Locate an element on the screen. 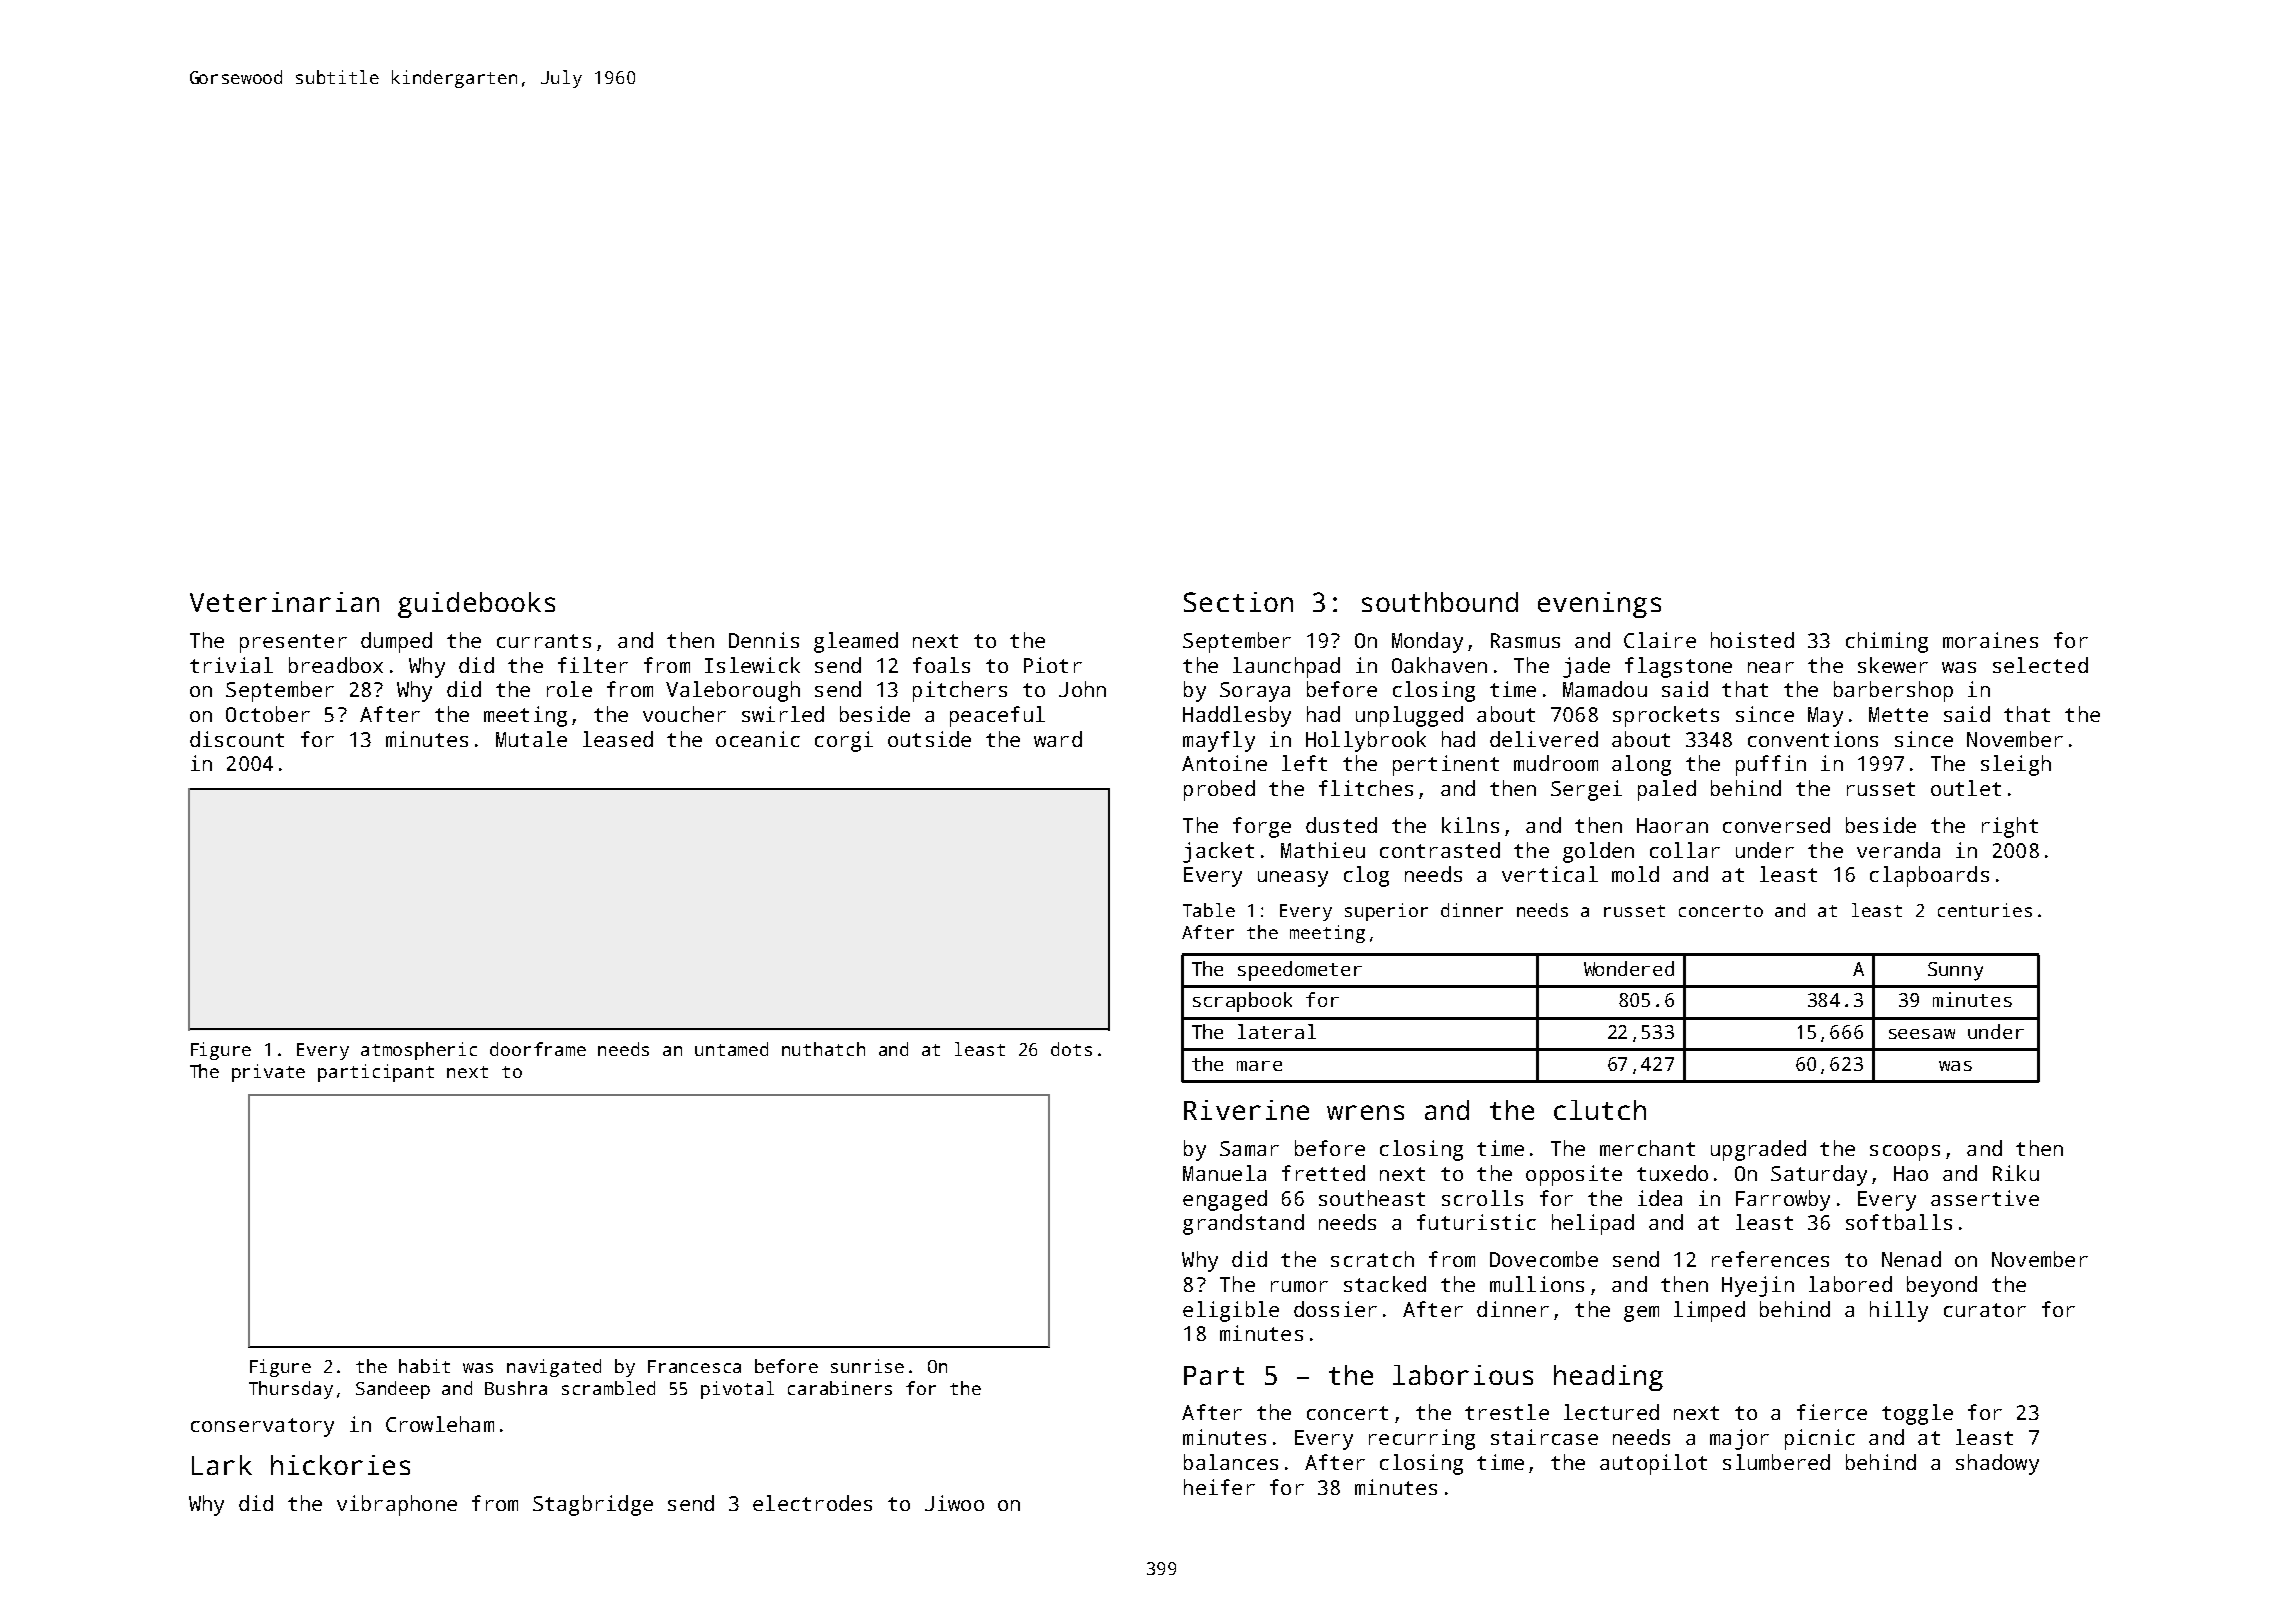 Image resolution: width=2292 pixels, height=1620 pixels. Manuela is located at coordinates (1224, 1173).
